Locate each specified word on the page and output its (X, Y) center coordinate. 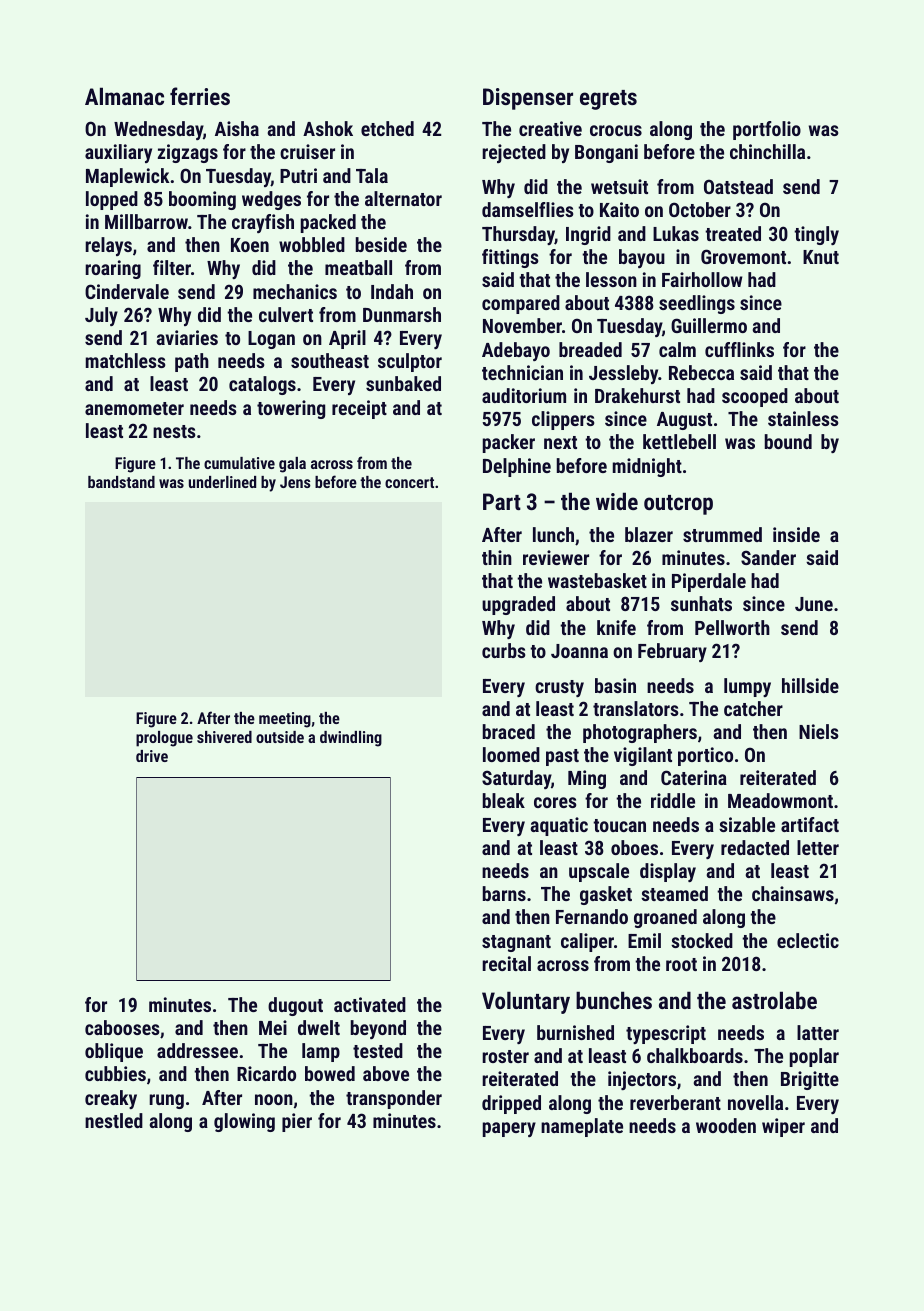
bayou (642, 258)
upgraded (518, 605)
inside (796, 534)
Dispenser (528, 99)
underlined (222, 482)
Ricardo (266, 1073)
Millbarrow (146, 221)
